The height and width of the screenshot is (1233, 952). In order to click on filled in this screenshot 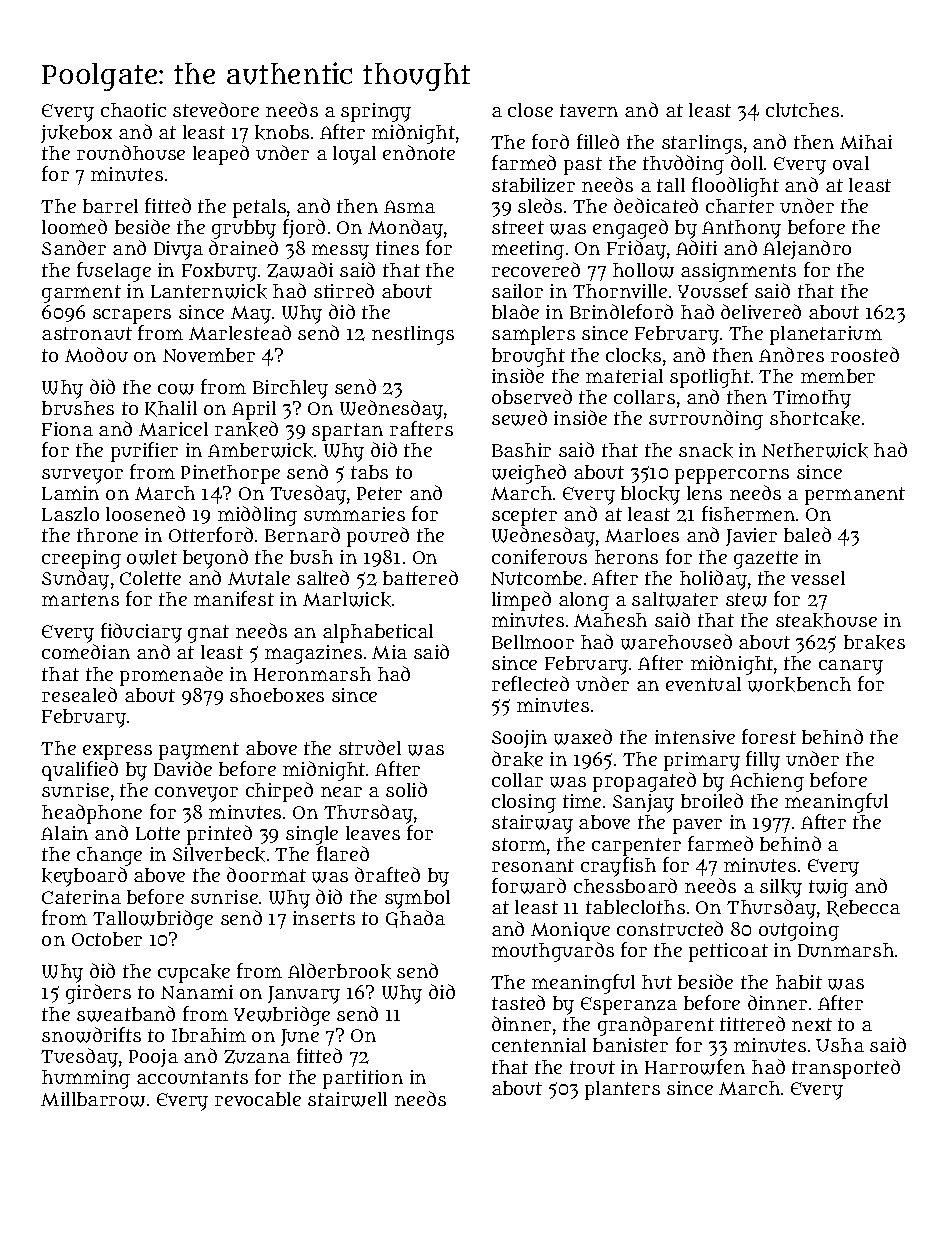, I will do `click(598, 141)`.
